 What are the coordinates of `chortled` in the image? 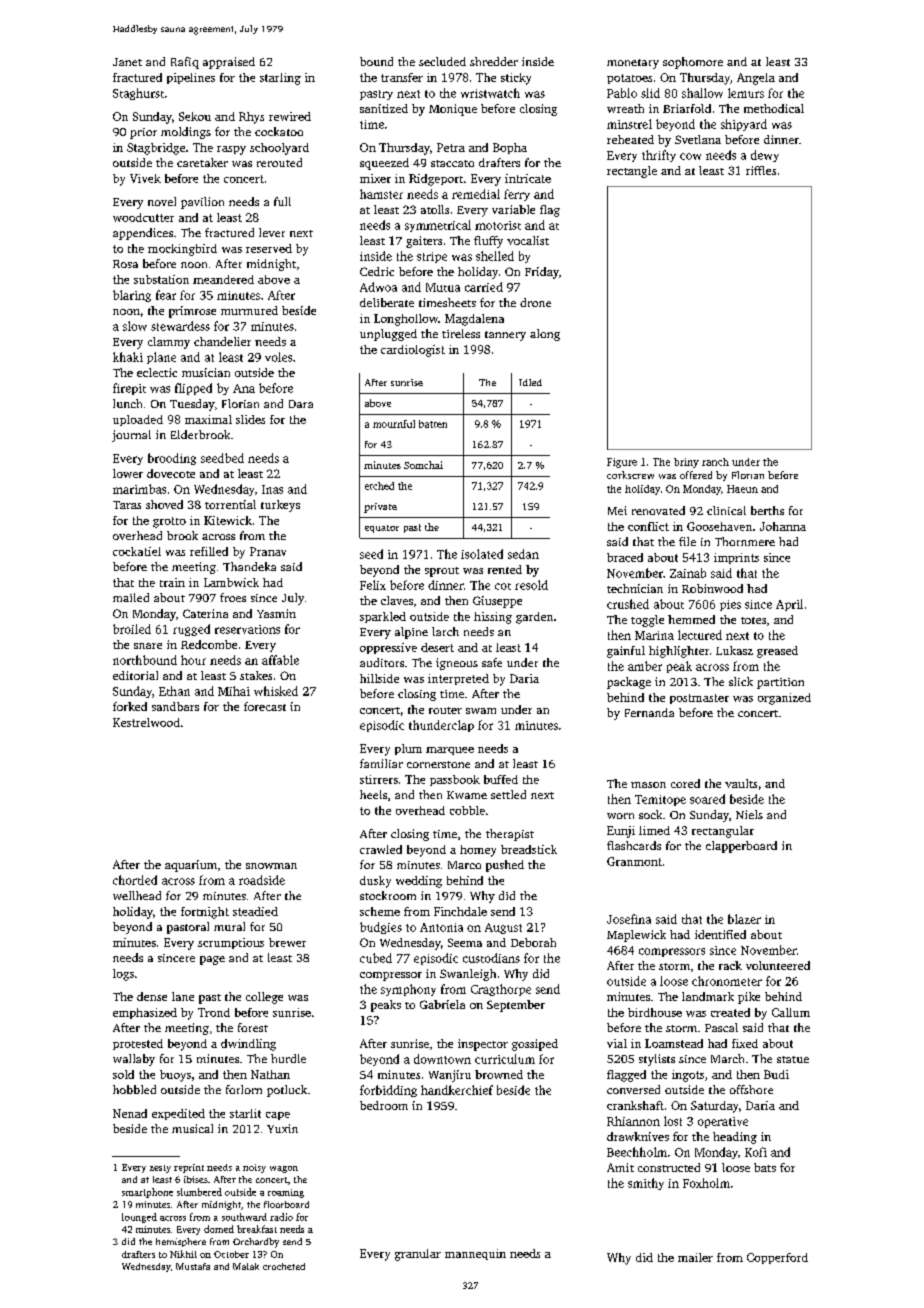 It's located at (135, 880).
